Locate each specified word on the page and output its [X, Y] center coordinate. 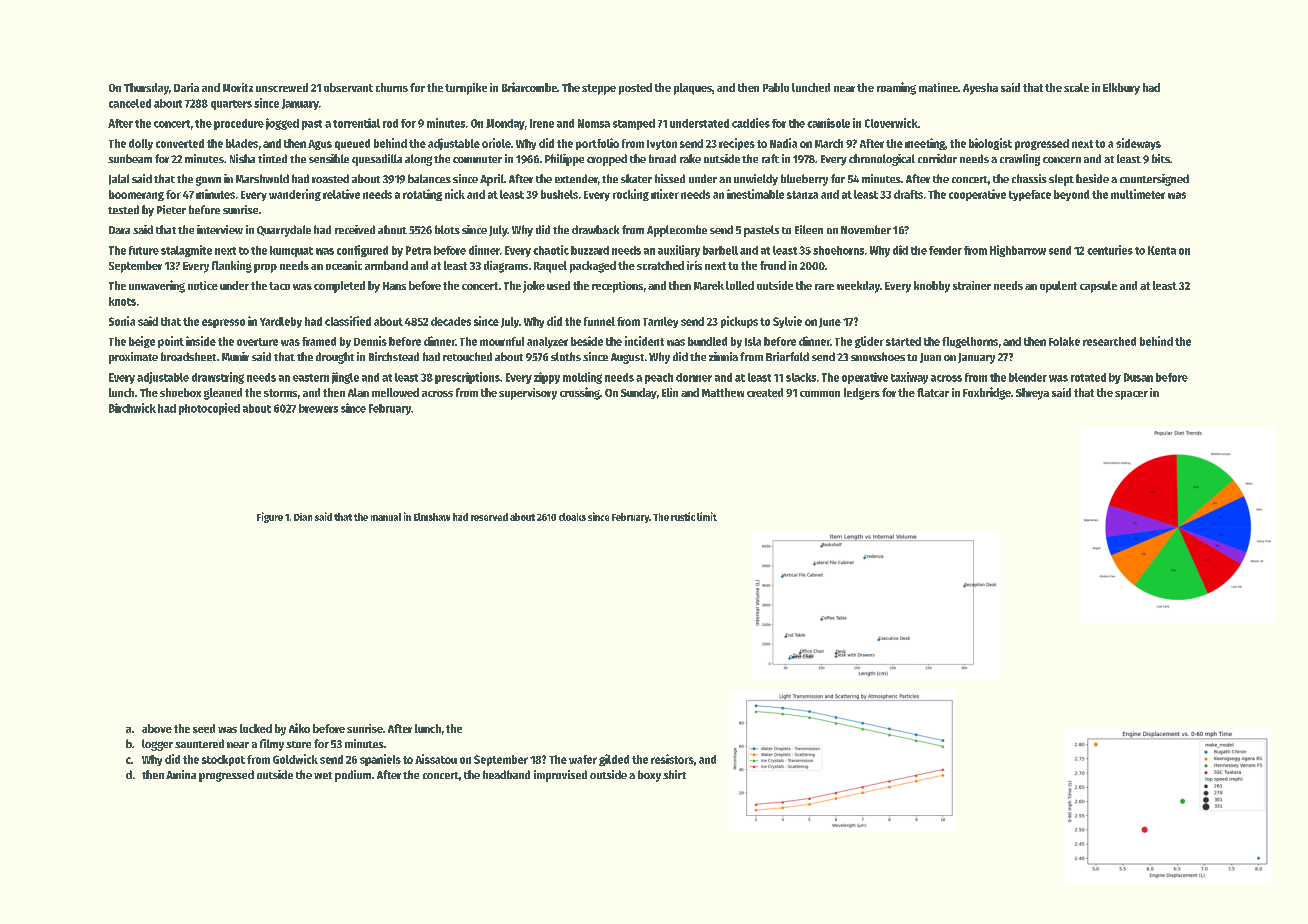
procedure [239, 124]
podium [353, 776]
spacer [1131, 395]
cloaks [572, 517]
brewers [318, 408]
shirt [674, 774]
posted [635, 89]
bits [1161, 158]
